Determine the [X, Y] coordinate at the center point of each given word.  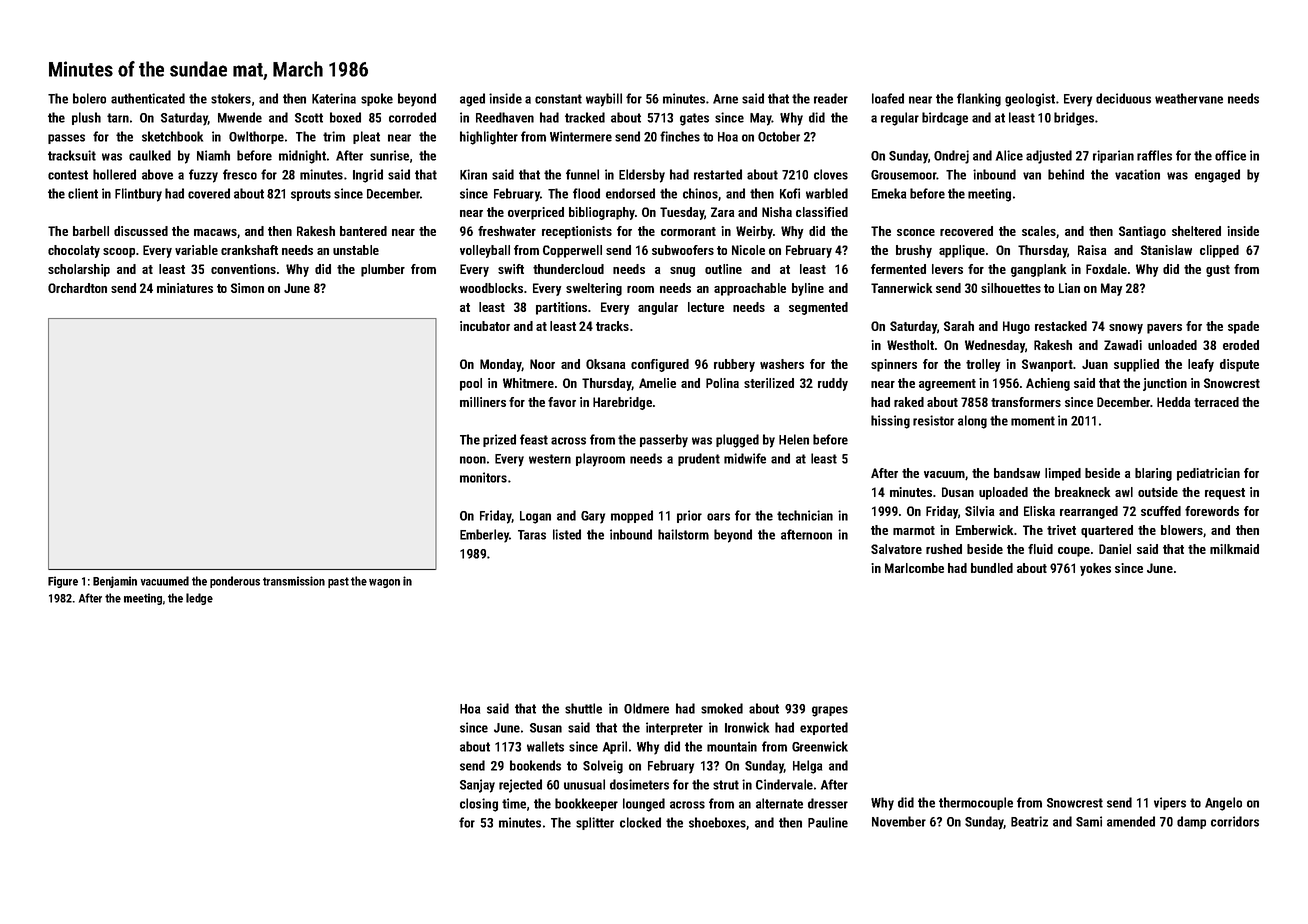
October [779, 136]
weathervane [1189, 98]
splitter [595, 823]
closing [479, 805]
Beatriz [1029, 821]
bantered [363, 231]
